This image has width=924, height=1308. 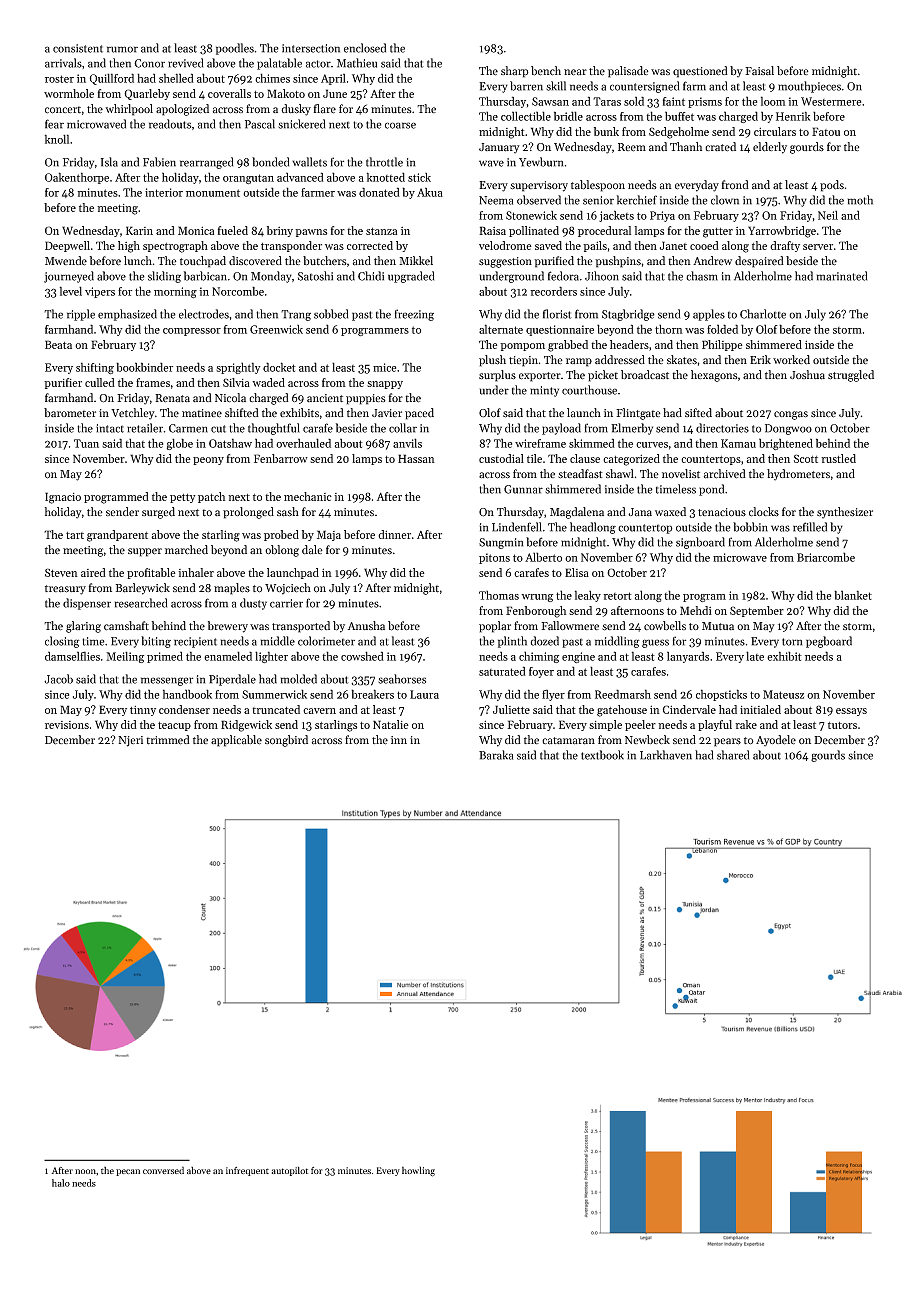 What do you see at coordinates (418, 1171) in the image?
I see `howling` at bounding box center [418, 1171].
